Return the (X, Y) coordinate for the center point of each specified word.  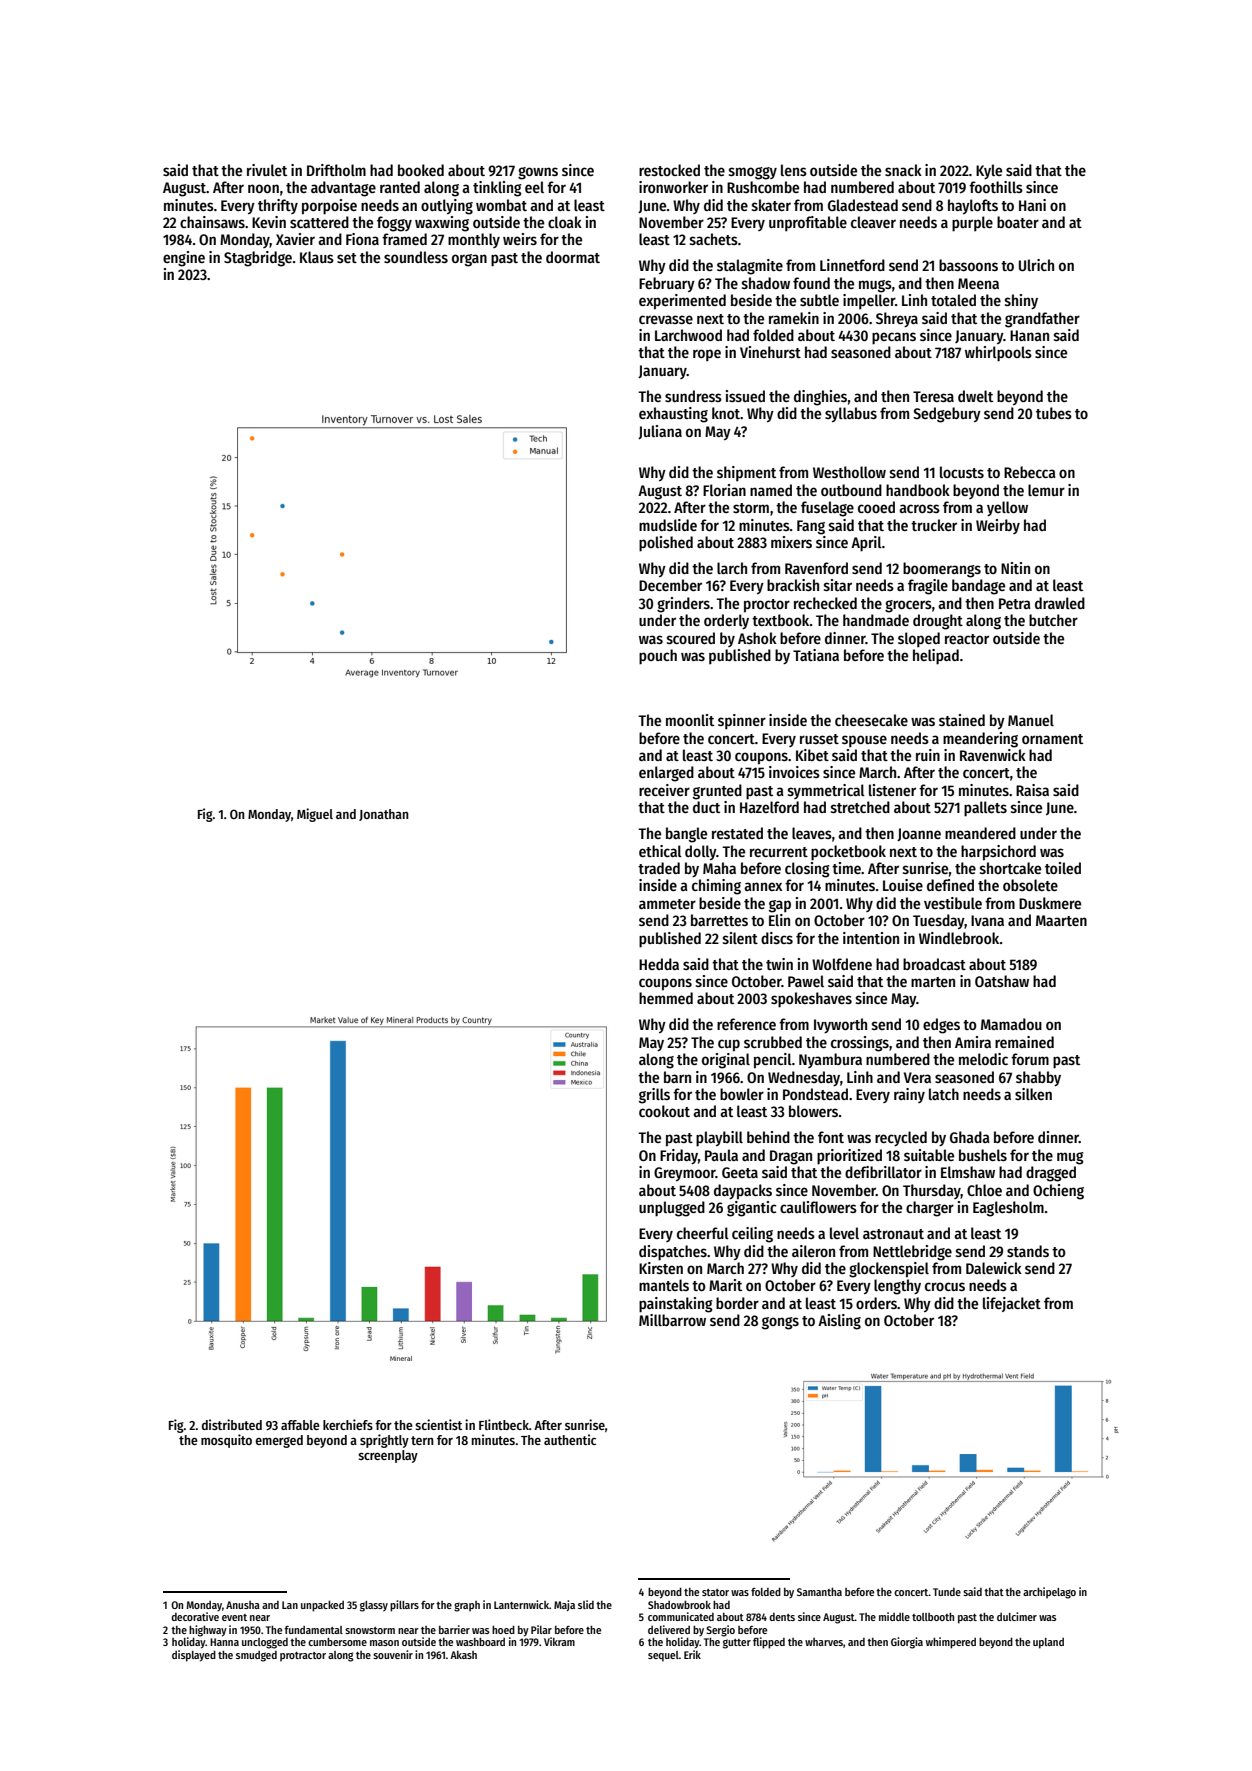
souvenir (393, 1654)
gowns (538, 173)
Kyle (989, 171)
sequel (663, 1656)
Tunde (947, 1592)
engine (184, 259)
